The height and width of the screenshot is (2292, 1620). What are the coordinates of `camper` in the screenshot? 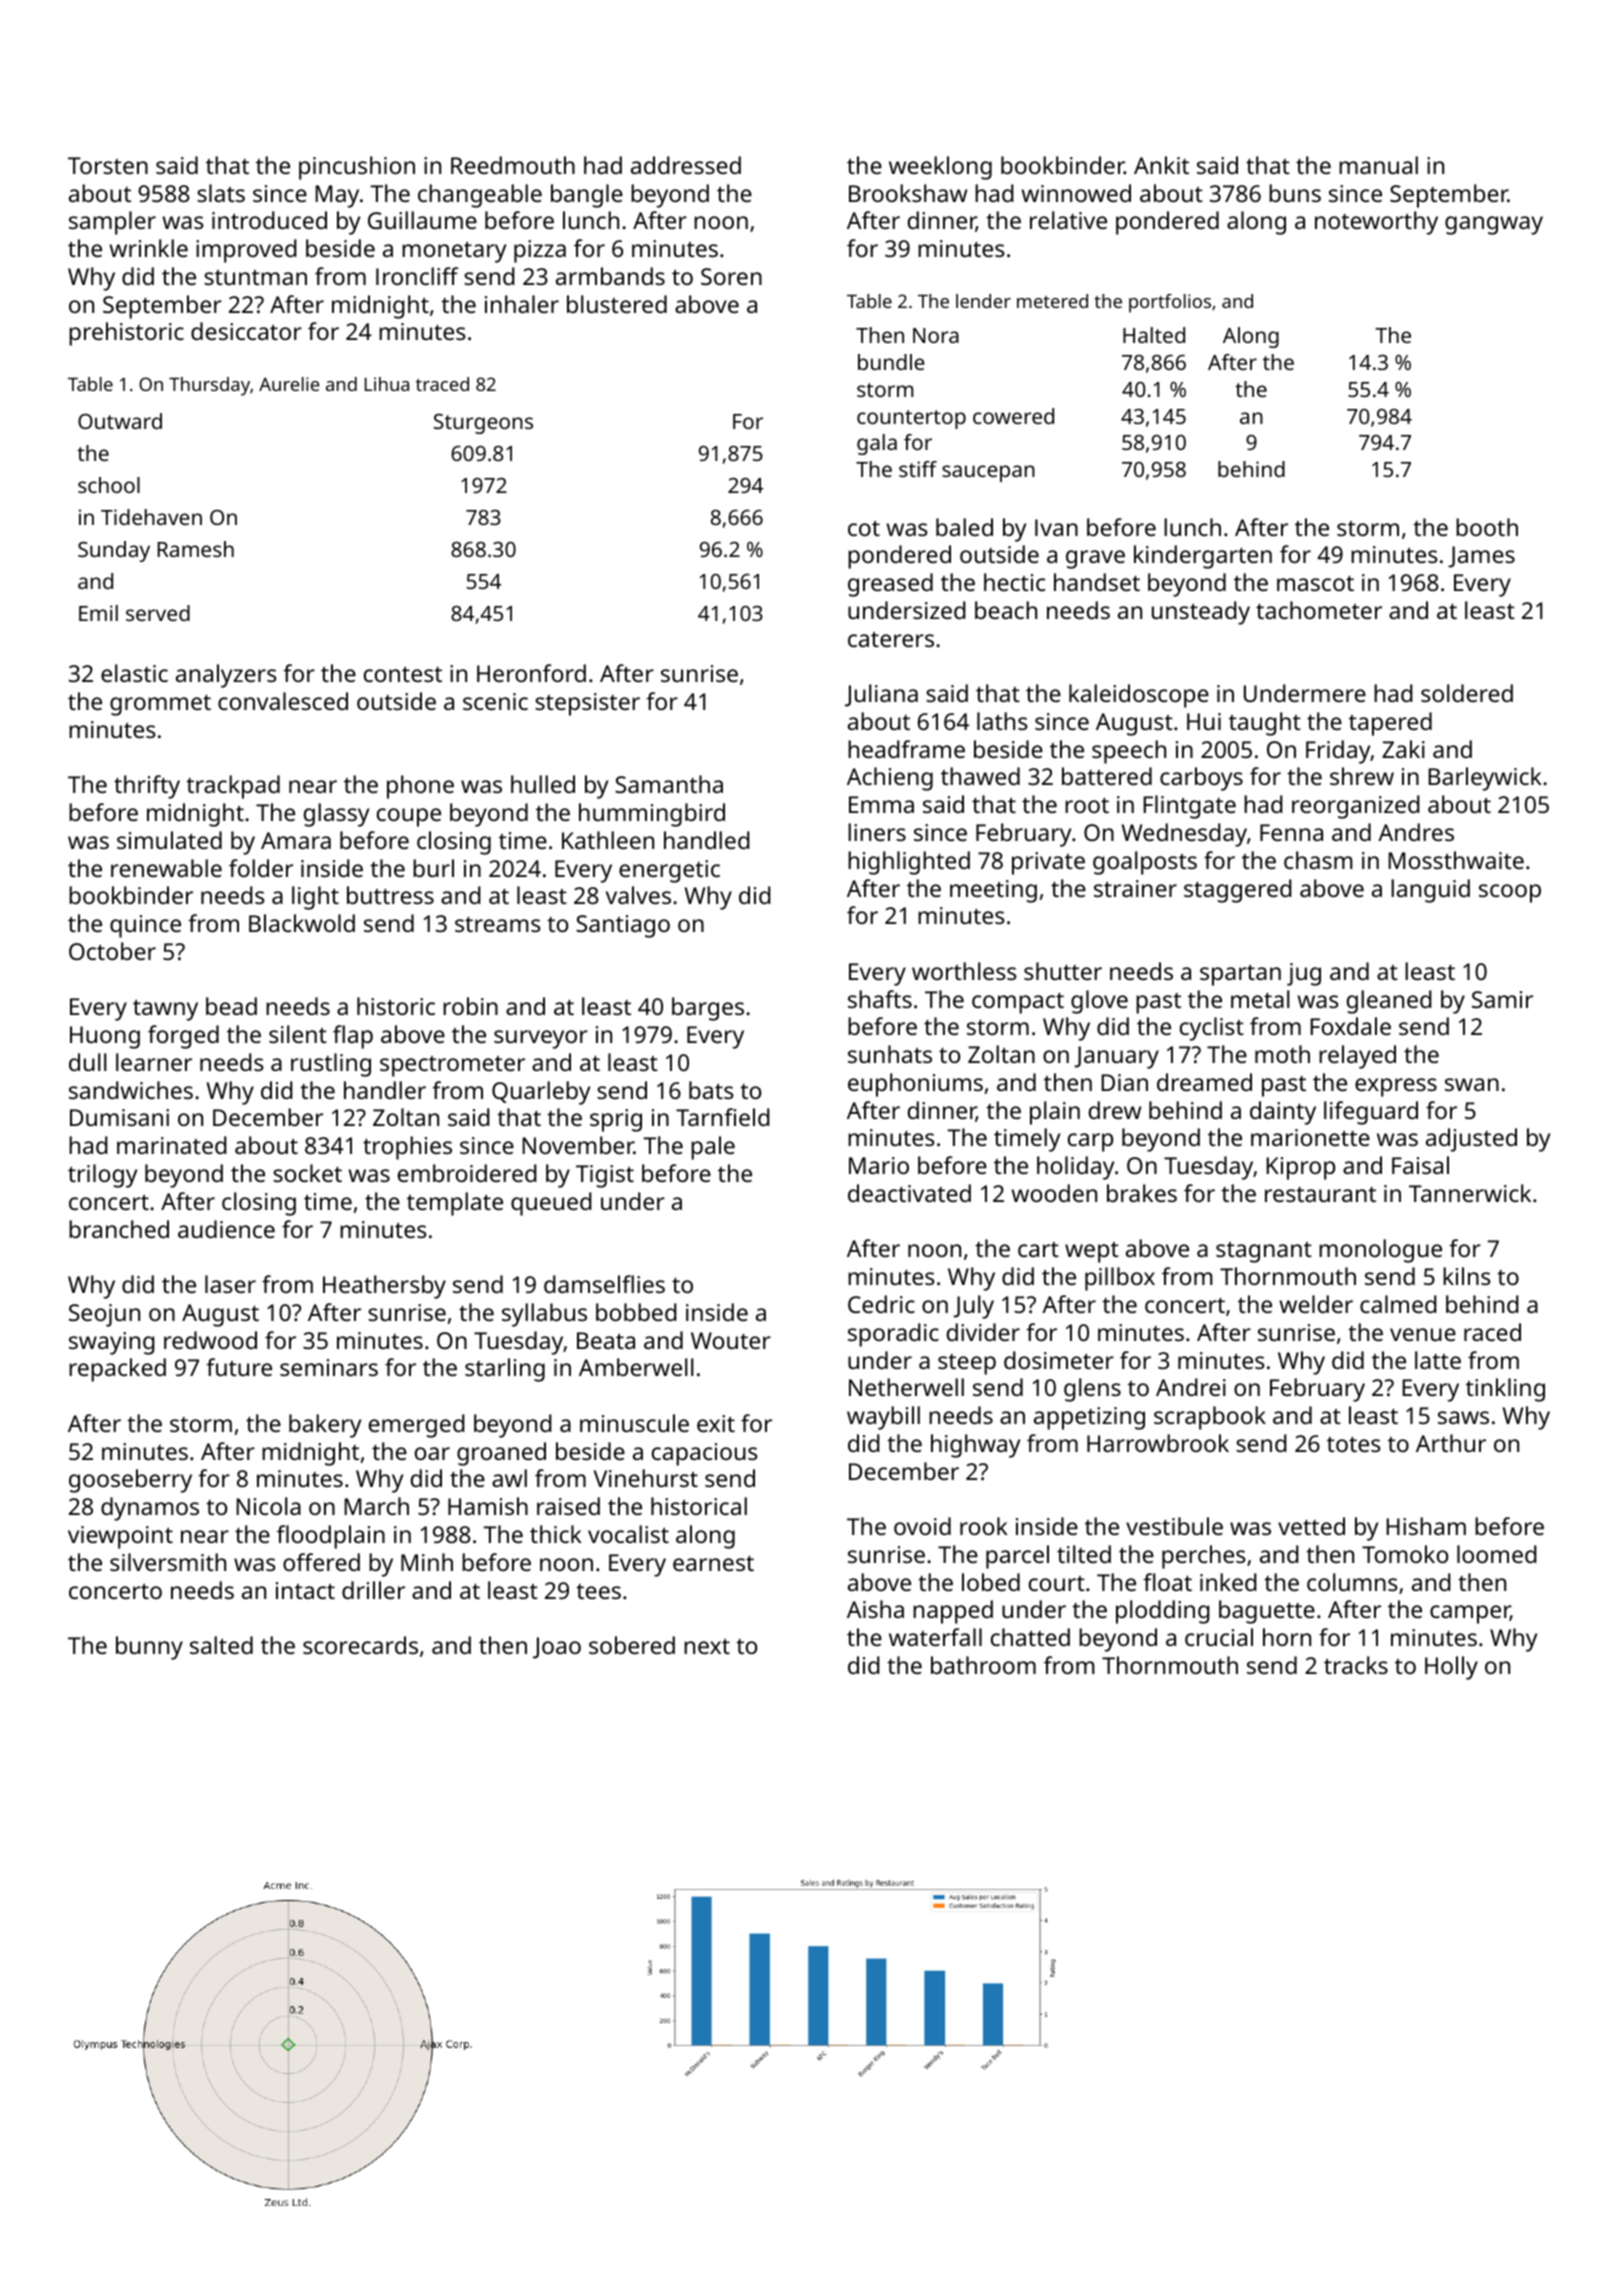 It's located at (1470, 1614).
